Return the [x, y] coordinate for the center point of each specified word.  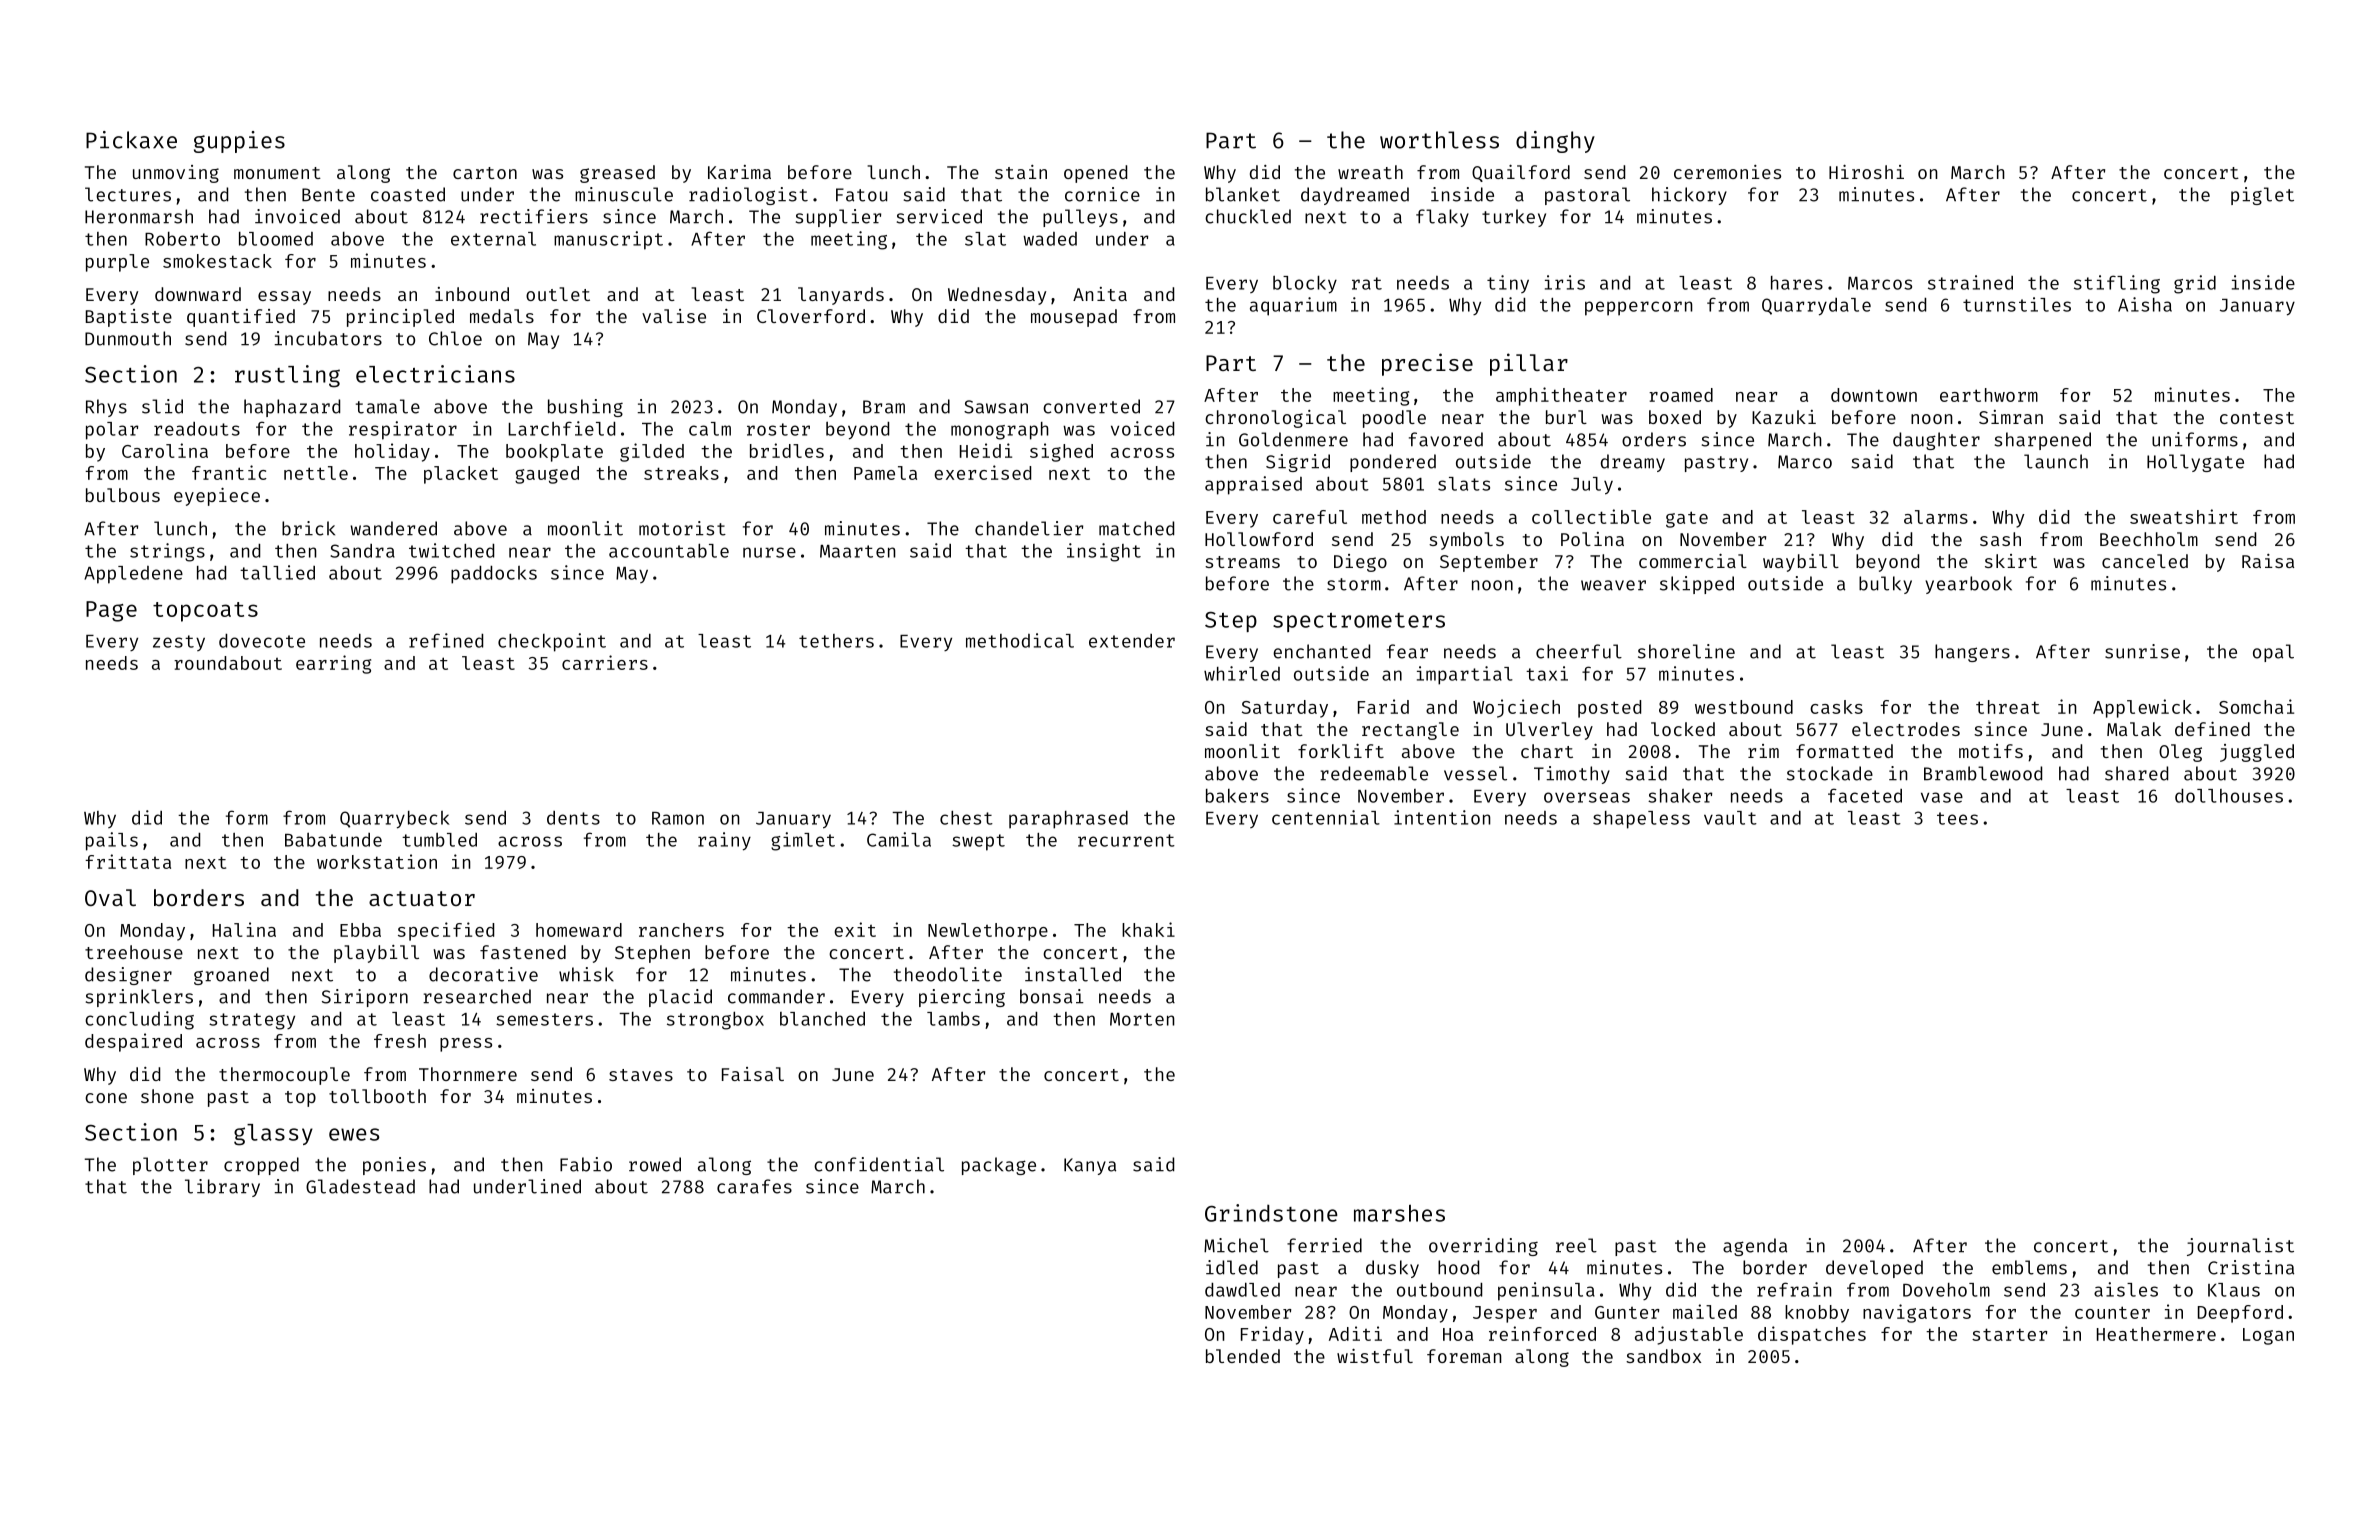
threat [2008, 707]
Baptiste [129, 318]
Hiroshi [1866, 172]
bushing [585, 408]
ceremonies [1727, 172]
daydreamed [1355, 196]
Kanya [1090, 1166]
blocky [1305, 285]
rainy [724, 841]
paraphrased [1068, 819]
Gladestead [360, 1186]
